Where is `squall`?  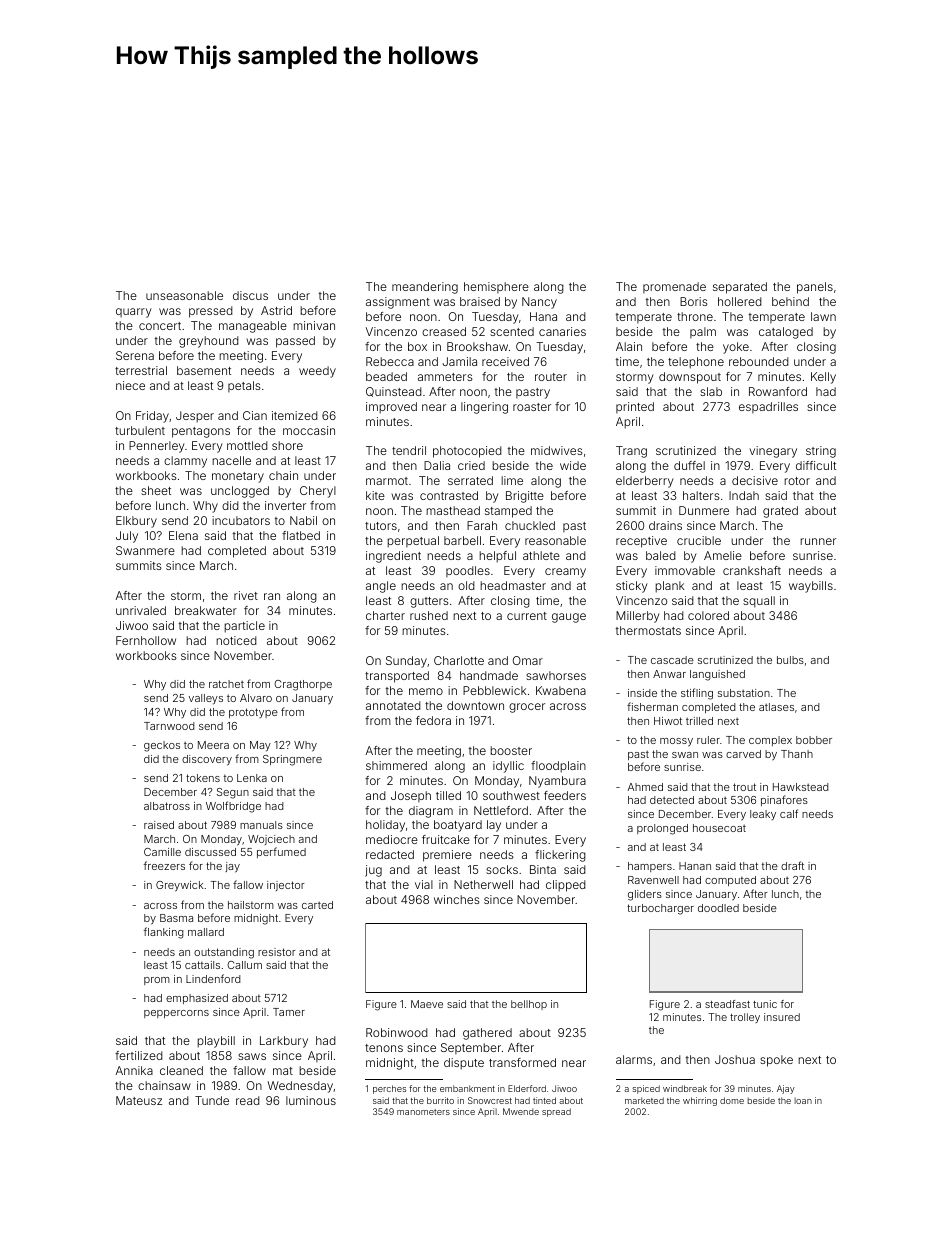 squall is located at coordinates (759, 602).
